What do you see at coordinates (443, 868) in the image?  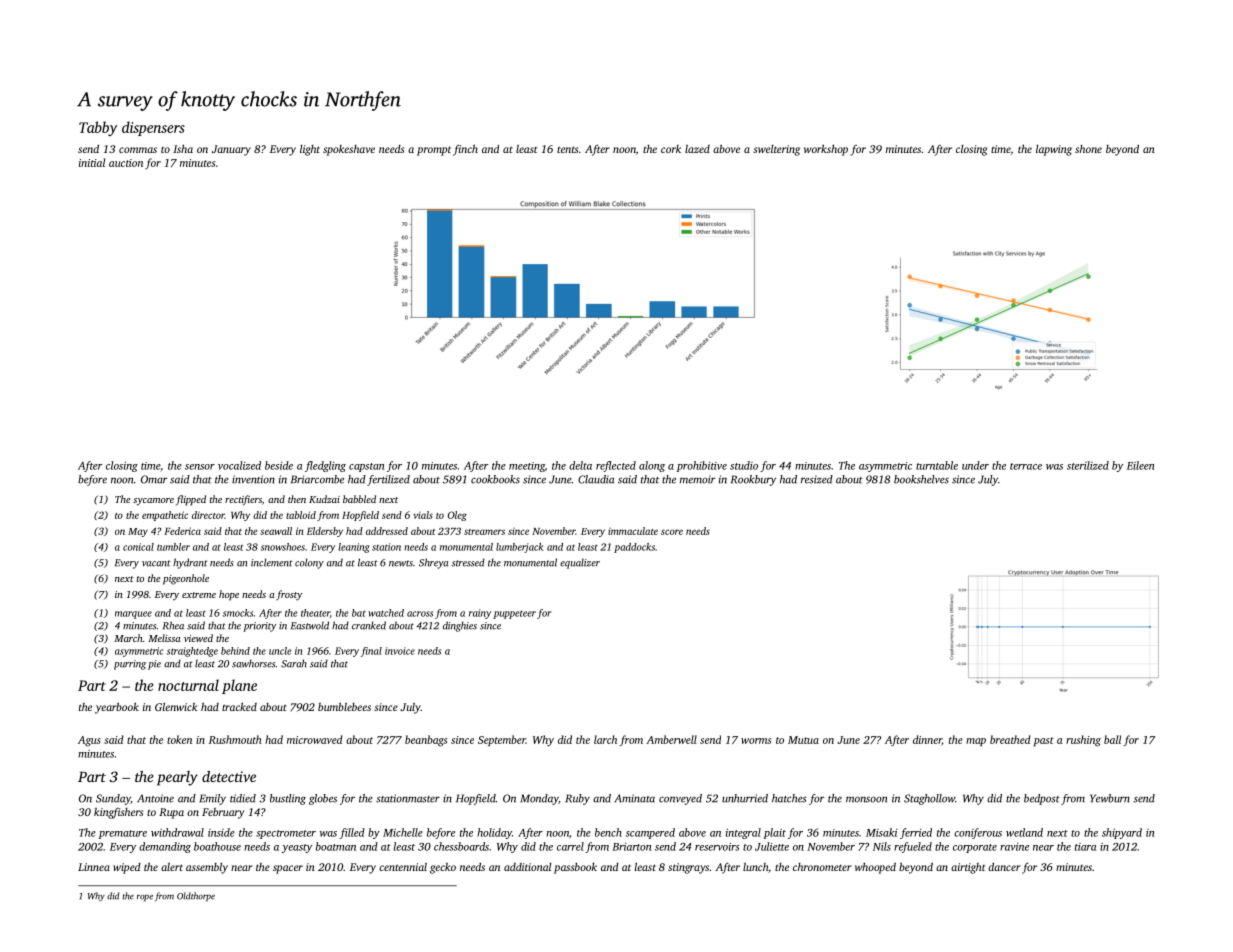 I see `gecko` at bounding box center [443, 868].
